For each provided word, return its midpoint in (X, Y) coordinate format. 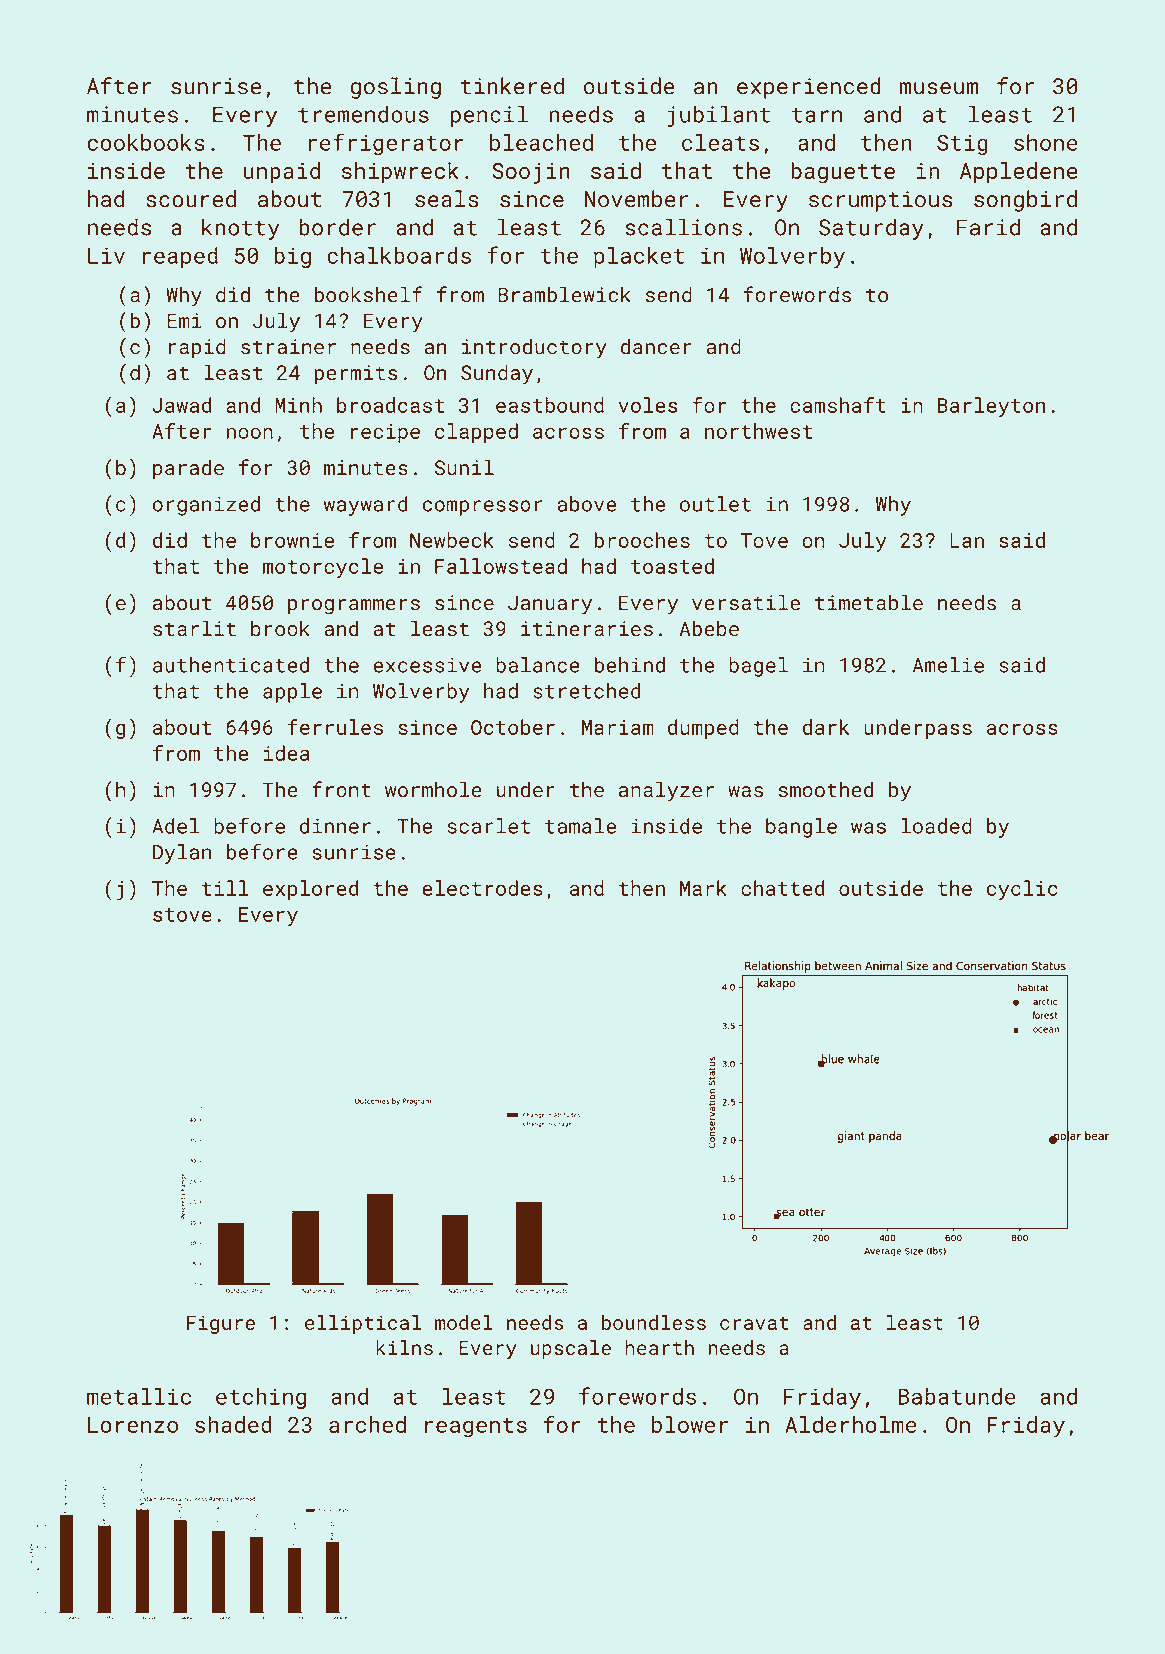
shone (1046, 142)
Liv (106, 255)
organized (206, 506)
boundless (654, 1322)
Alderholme (851, 1424)
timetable (869, 602)
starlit (194, 628)
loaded (936, 826)
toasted (672, 566)
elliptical (363, 1324)
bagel (758, 667)
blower (690, 1424)
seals (447, 199)
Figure (221, 1324)
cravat (754, 1323)
